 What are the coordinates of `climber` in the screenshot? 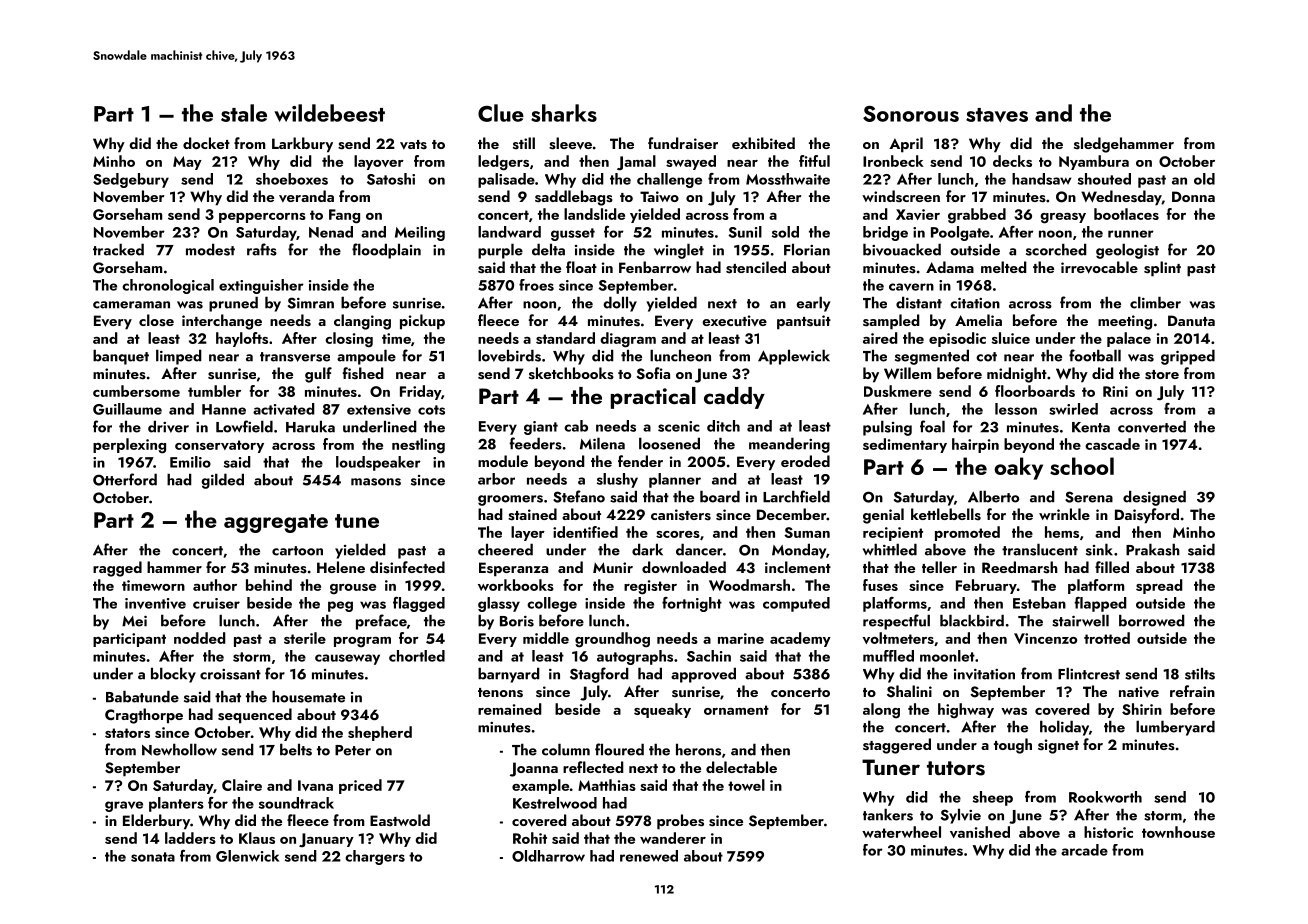 It's located at (1155, 302).
